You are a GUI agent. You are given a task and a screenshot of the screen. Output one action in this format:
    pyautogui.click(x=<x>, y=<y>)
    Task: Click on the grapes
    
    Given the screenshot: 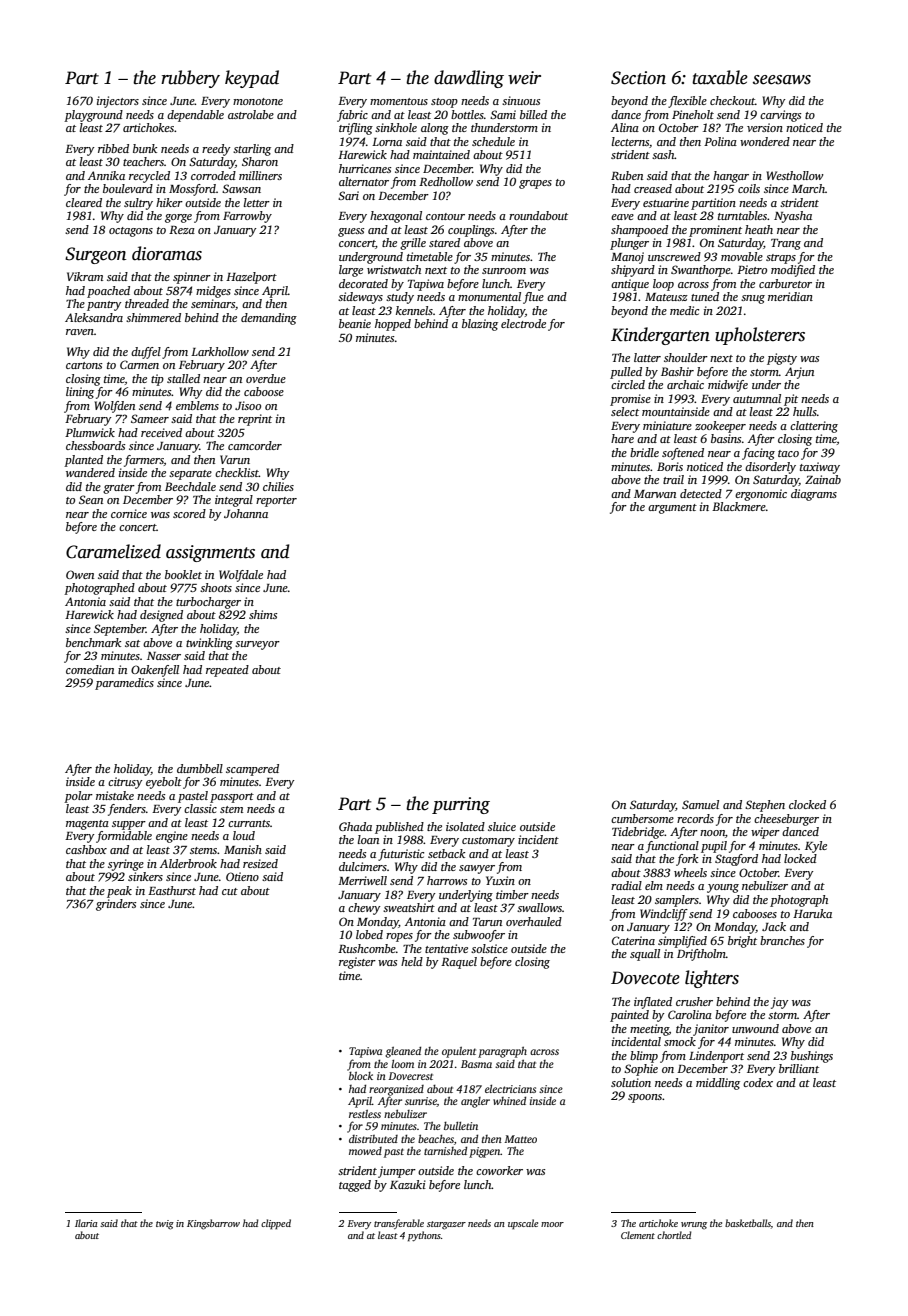 What is the action you would take?
    pyautogui.click(x=535, y=184)
